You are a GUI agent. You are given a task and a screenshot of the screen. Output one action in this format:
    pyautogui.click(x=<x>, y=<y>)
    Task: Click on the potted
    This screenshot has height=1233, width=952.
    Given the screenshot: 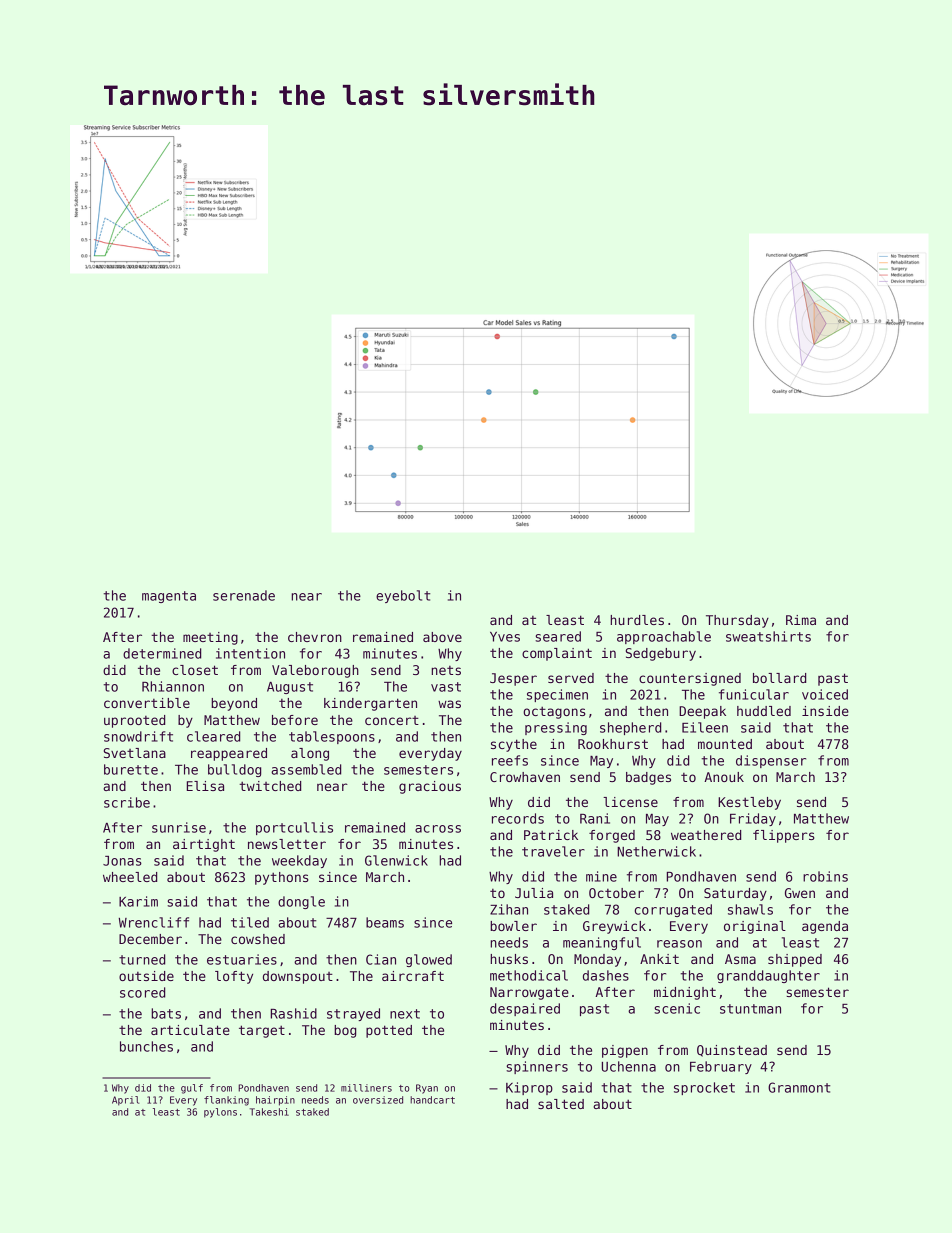 What is the action you would take?
    pyautogui.click(x=389, y=1031)
